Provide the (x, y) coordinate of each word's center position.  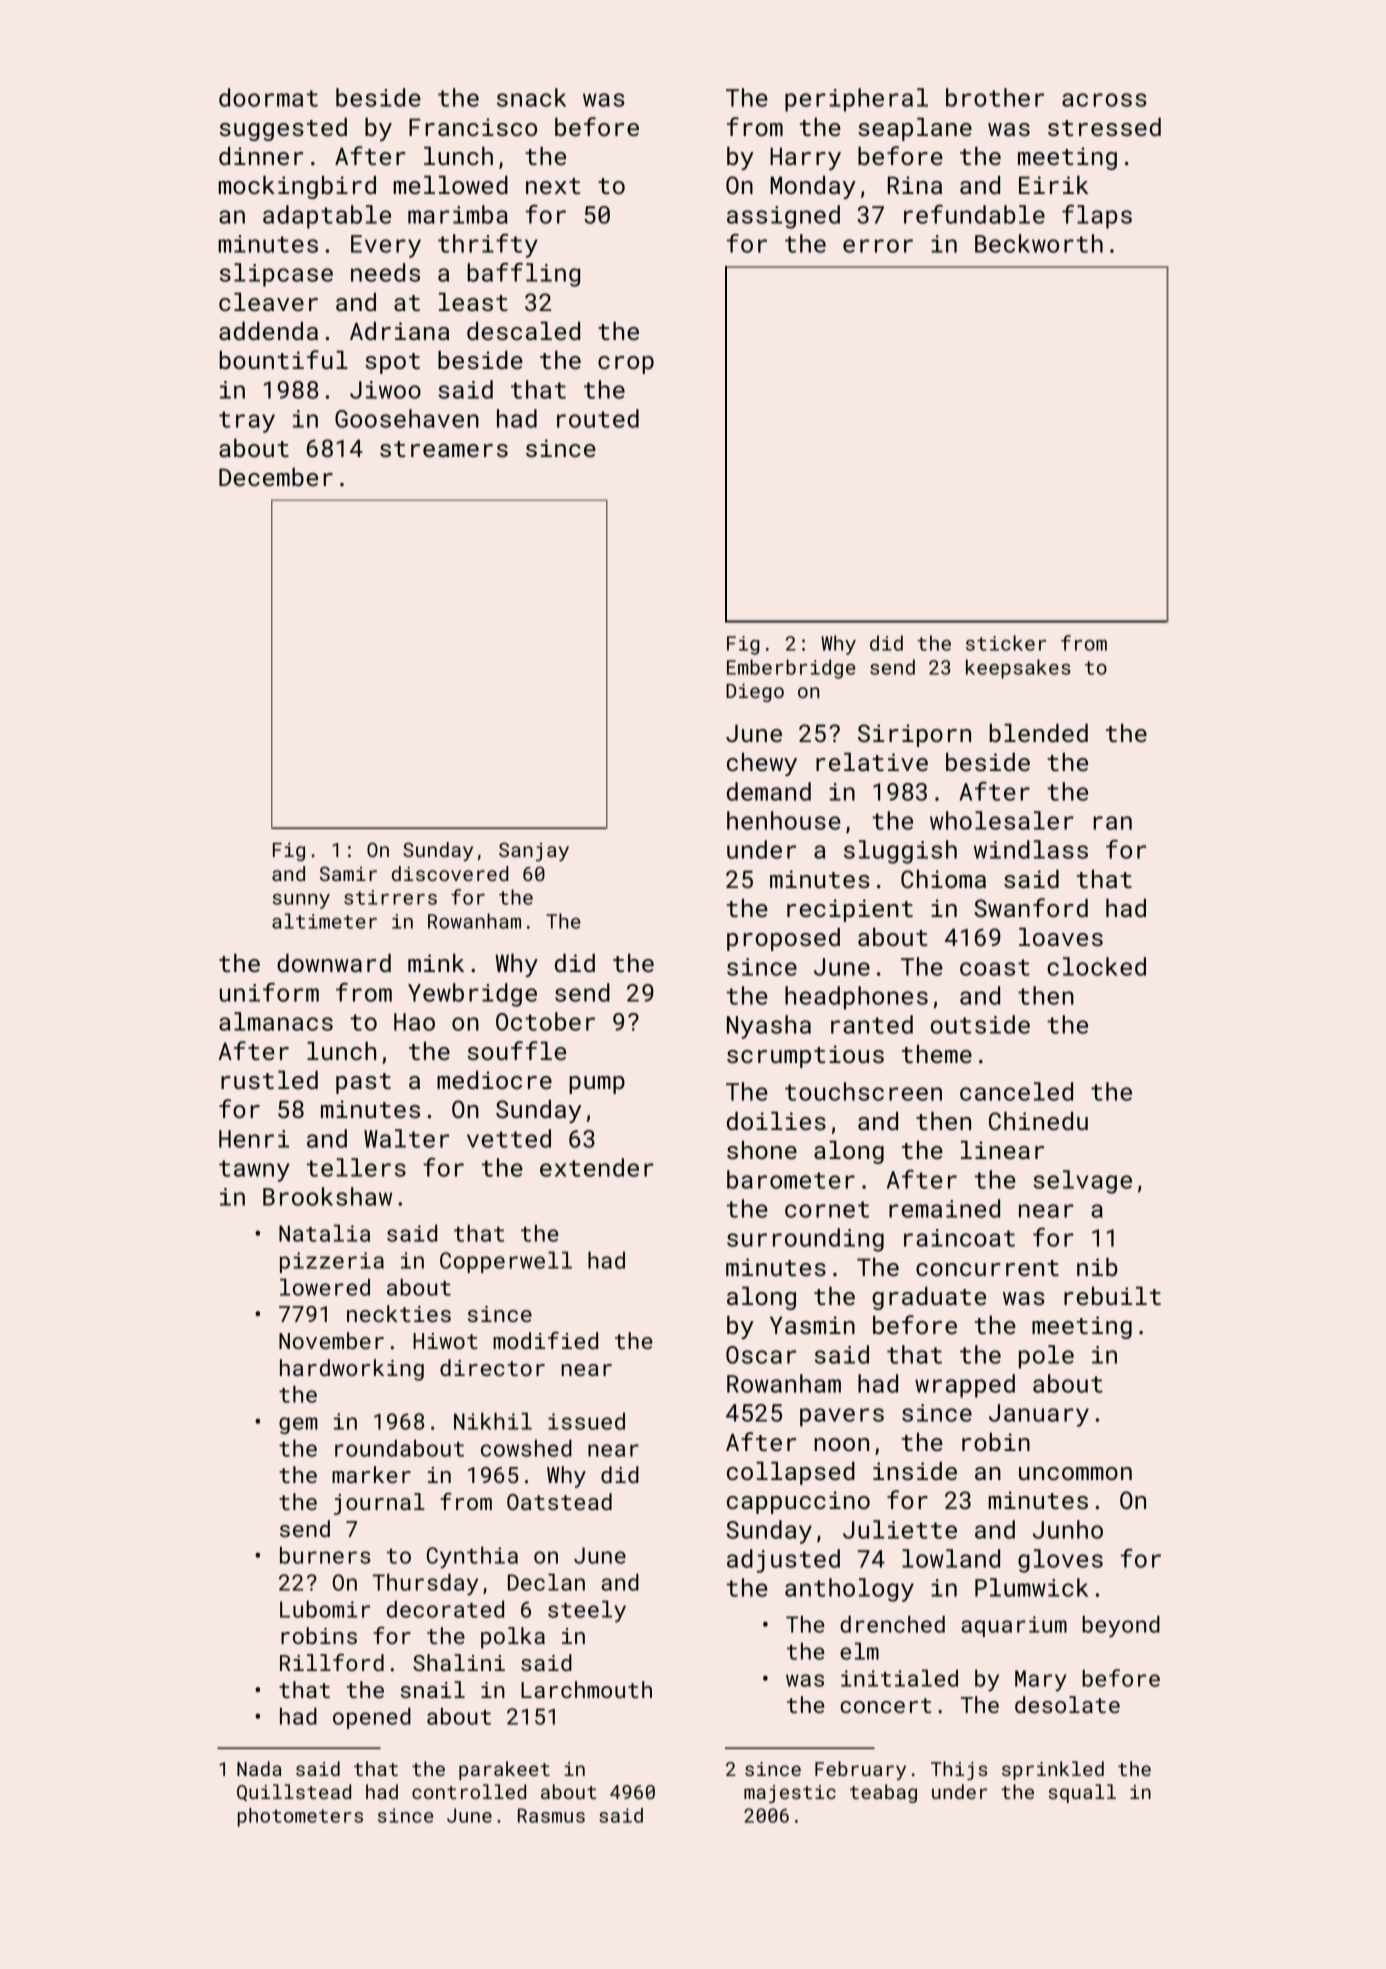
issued (586, 1421)
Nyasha (769, 1027)
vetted (509, 1138)
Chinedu (1038, 1120)
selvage (1082, 1182)
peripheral (856, 100)
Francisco (473, 127)
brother (995, 97)
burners (325, 1555)
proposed (783, 939)
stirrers (390, 897)
